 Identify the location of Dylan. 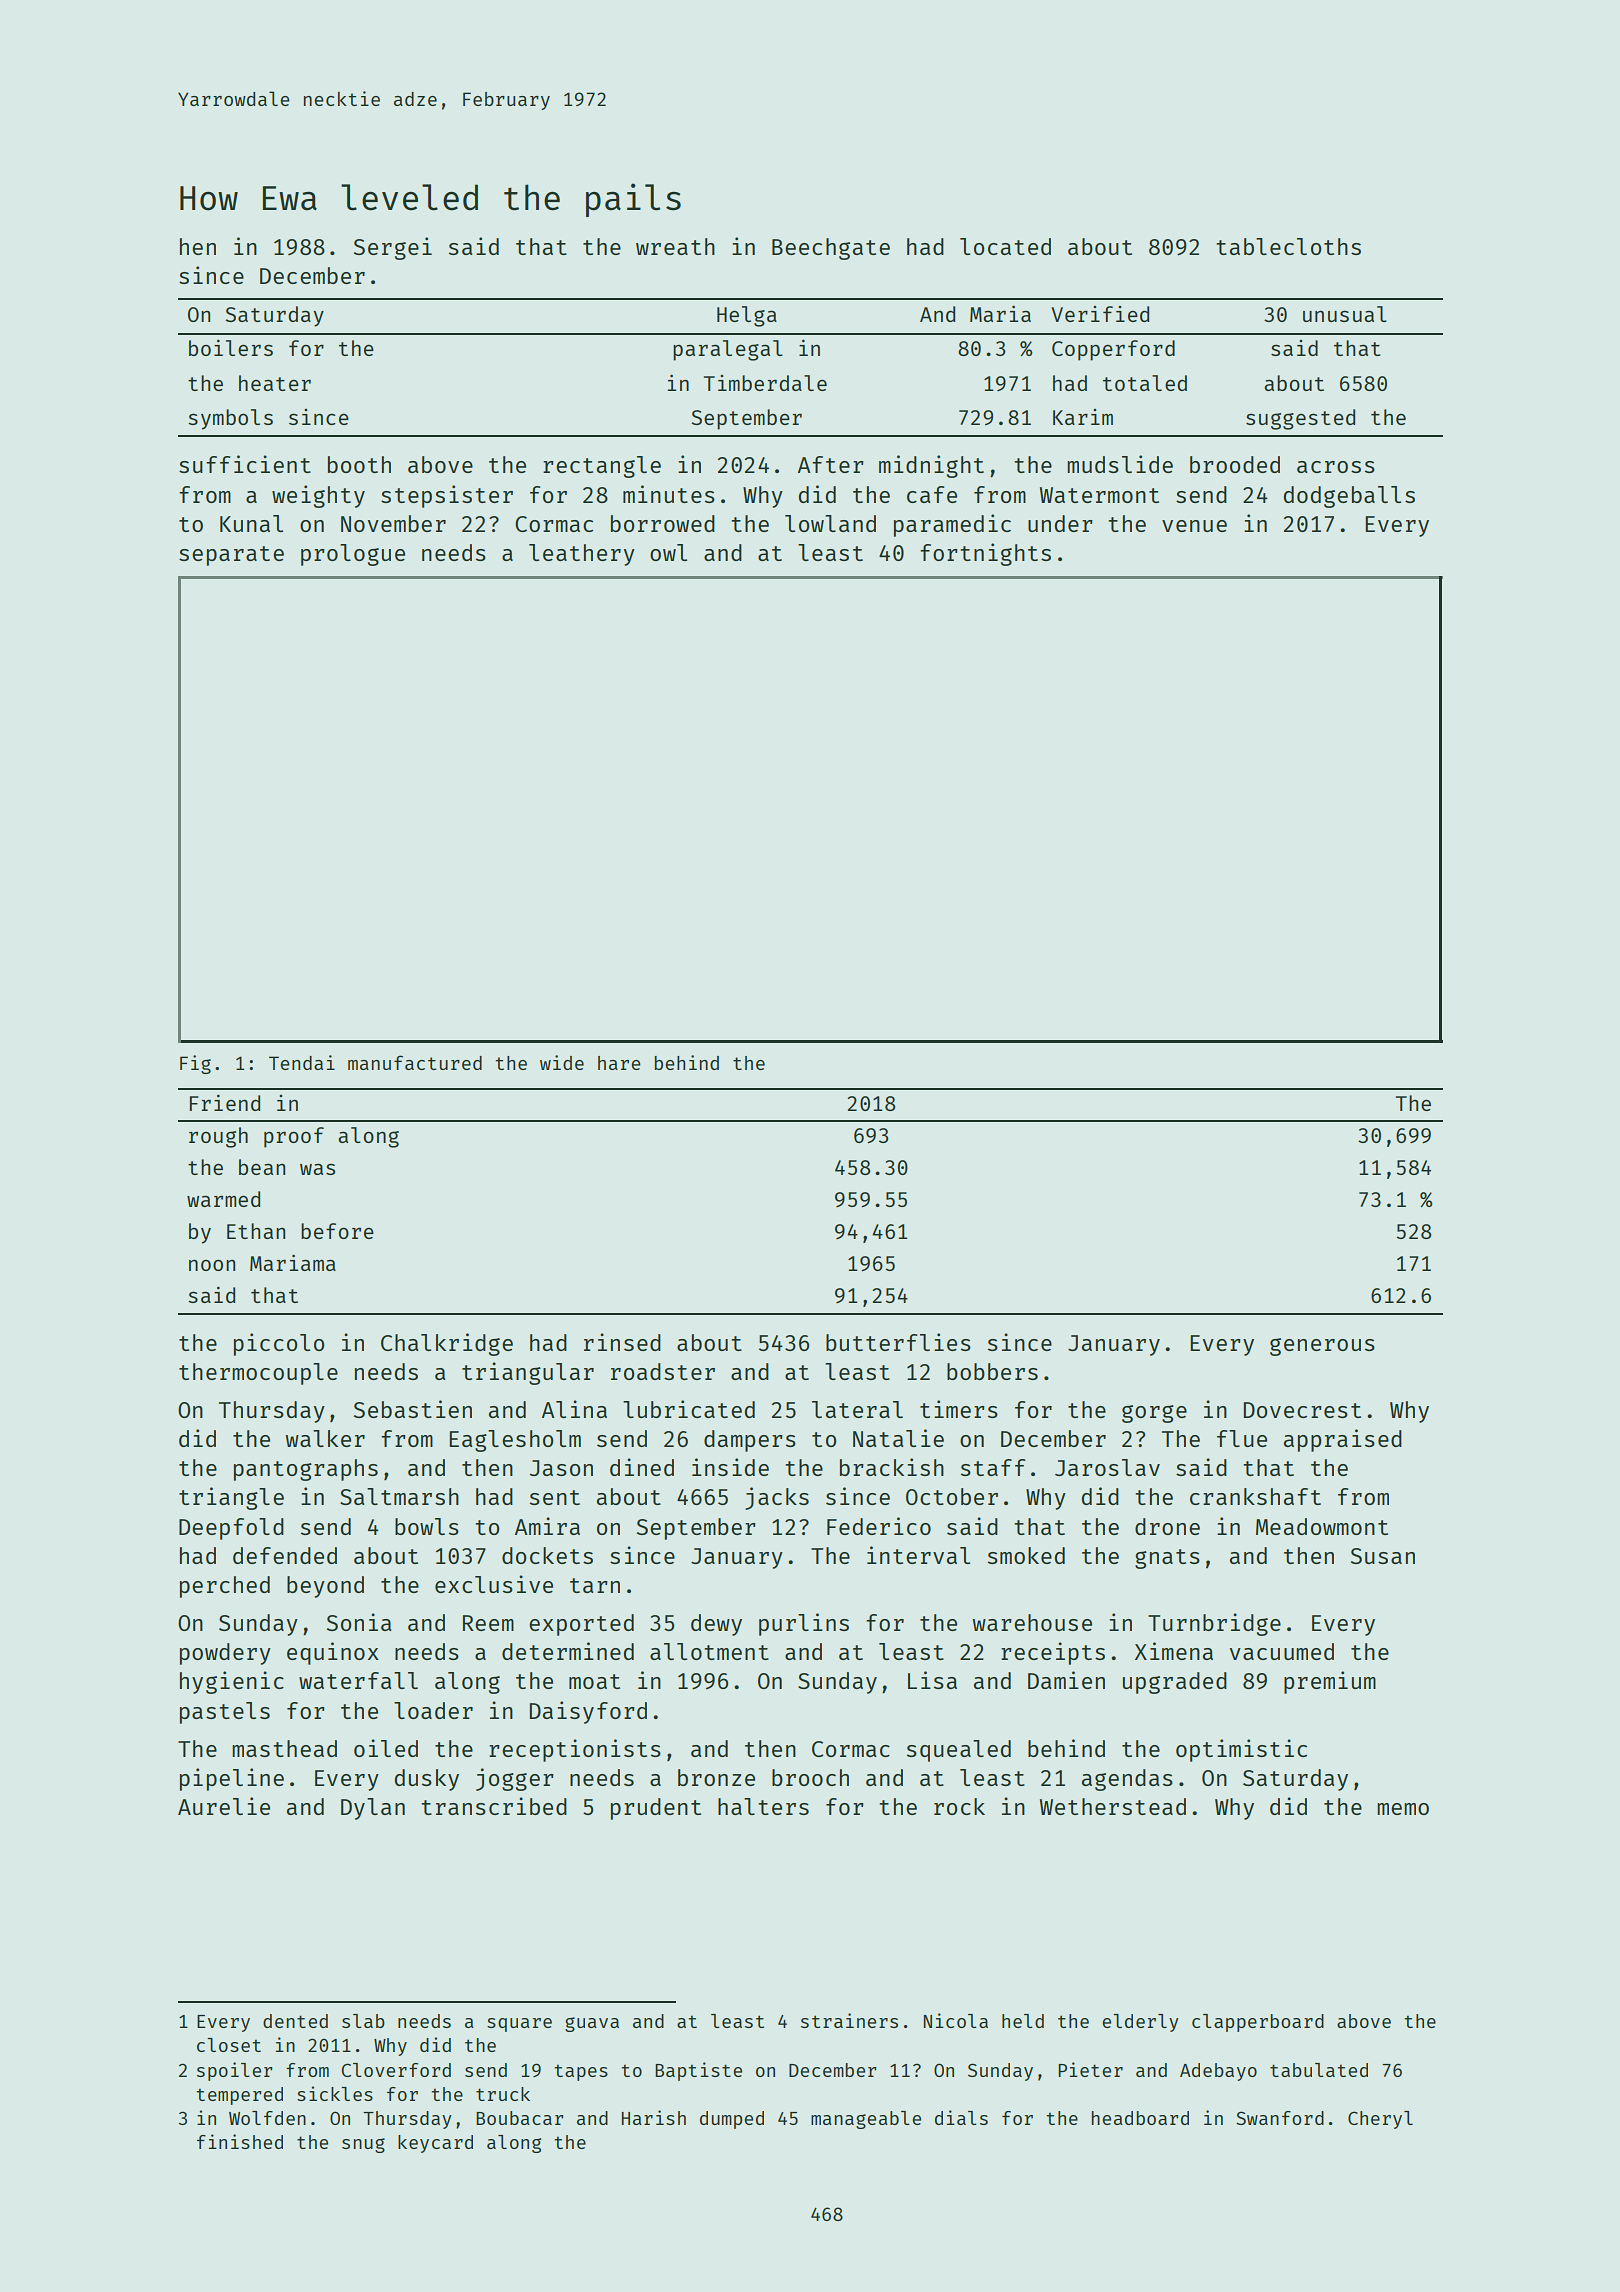
(373, 1809).
